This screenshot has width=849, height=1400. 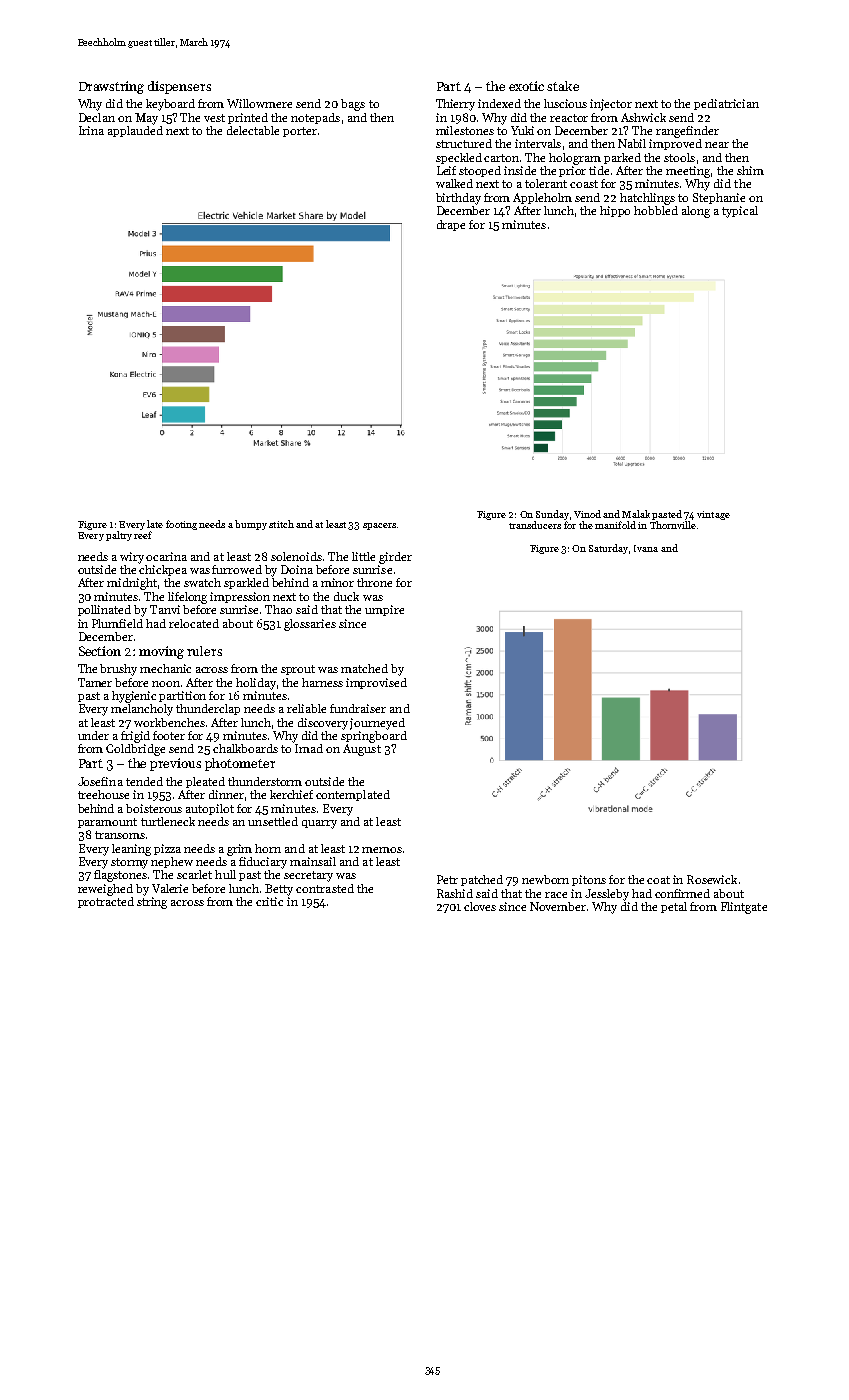 I want to click on bags, so click(x=353, y=105).
